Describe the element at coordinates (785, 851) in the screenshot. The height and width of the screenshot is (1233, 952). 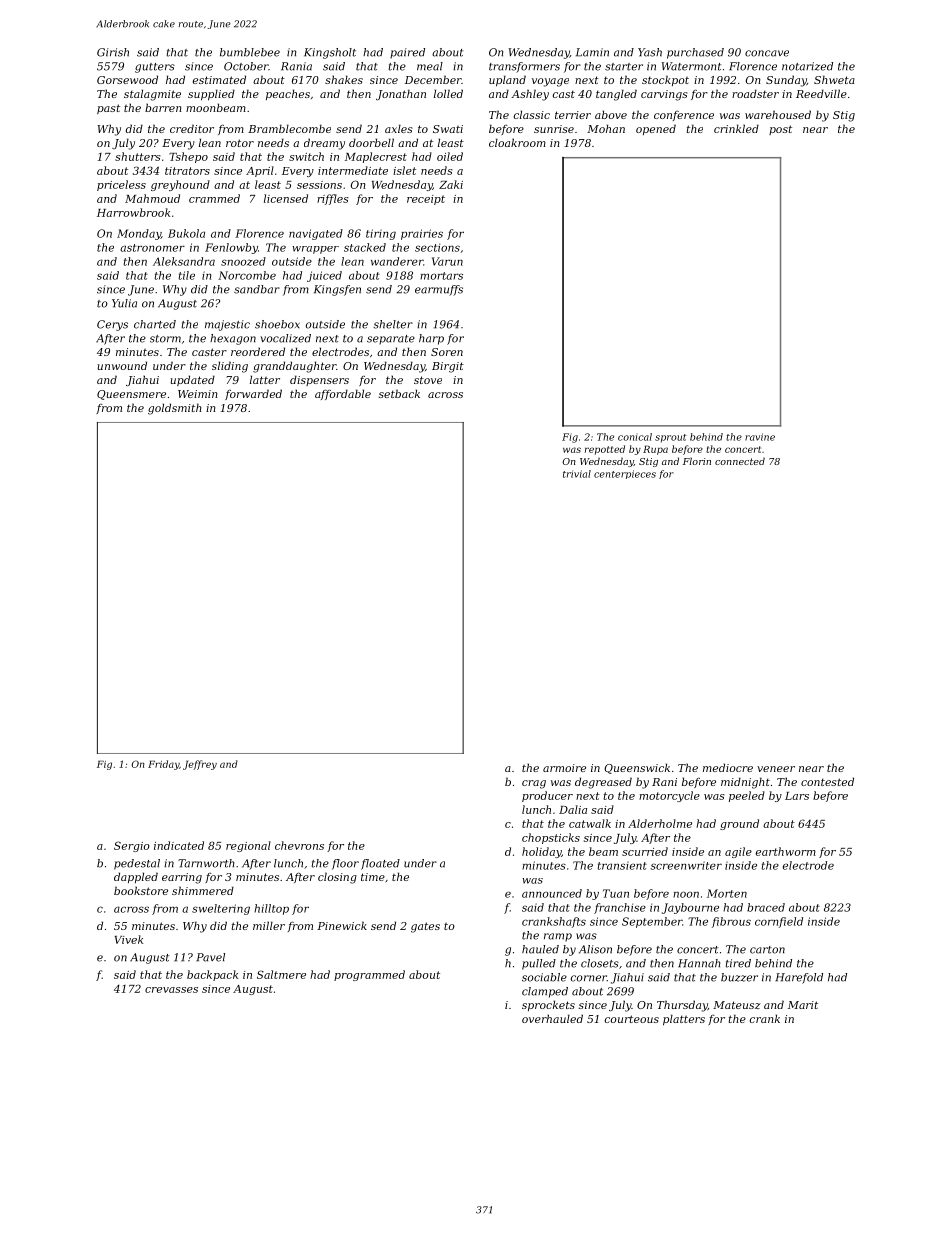
I see `earthworm` at that location.
